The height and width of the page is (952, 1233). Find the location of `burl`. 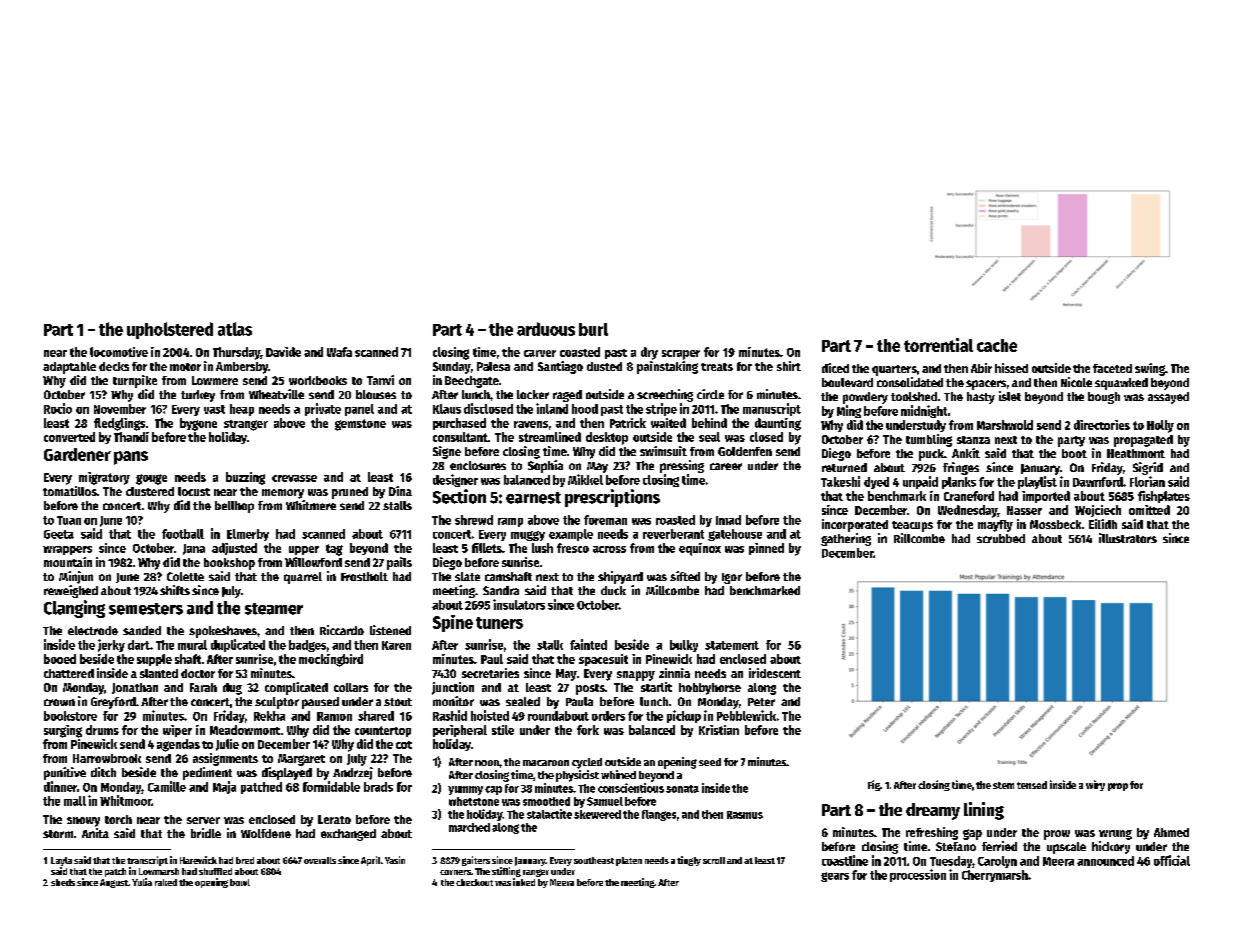

burl is located at coordinates (593, 329).
